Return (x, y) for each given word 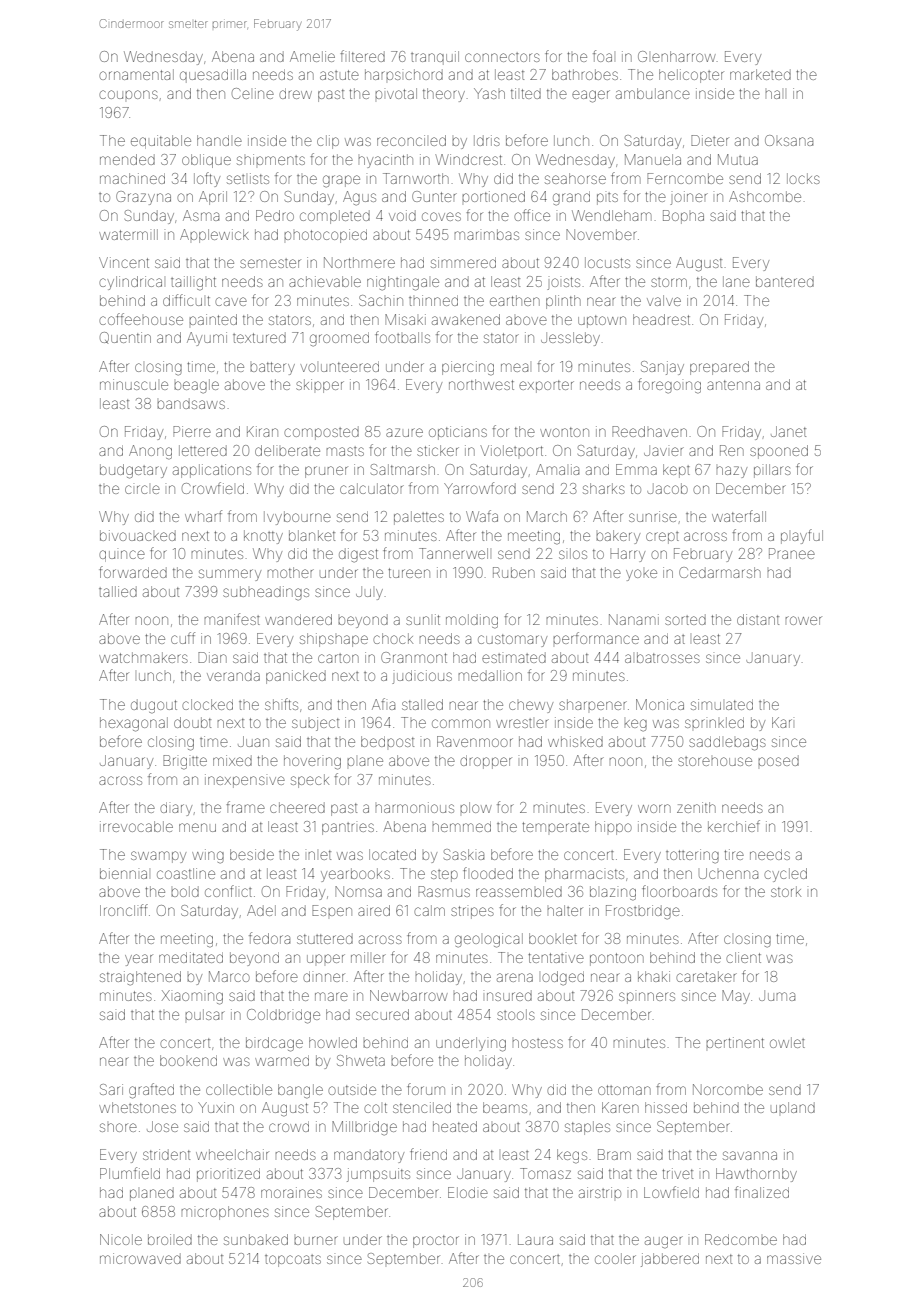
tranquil (435, 58)
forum (426, 1089)
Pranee (792, 553)
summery (230, 575)
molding (472, 621)
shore (118, 1127)
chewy (531, 707)
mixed (232, 760)
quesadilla (213, 76)
